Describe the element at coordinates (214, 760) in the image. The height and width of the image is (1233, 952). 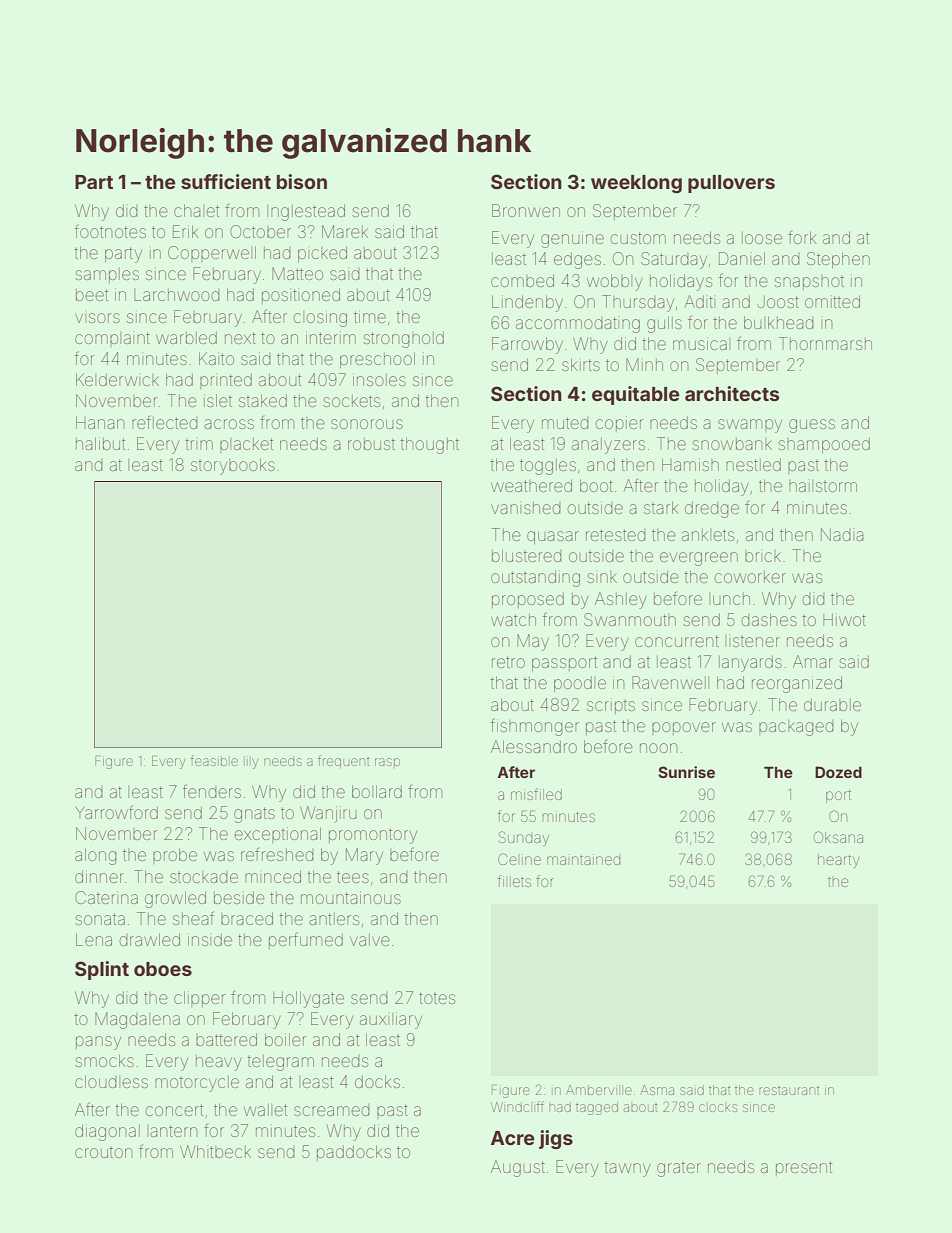
I see `feasible` at that location.
